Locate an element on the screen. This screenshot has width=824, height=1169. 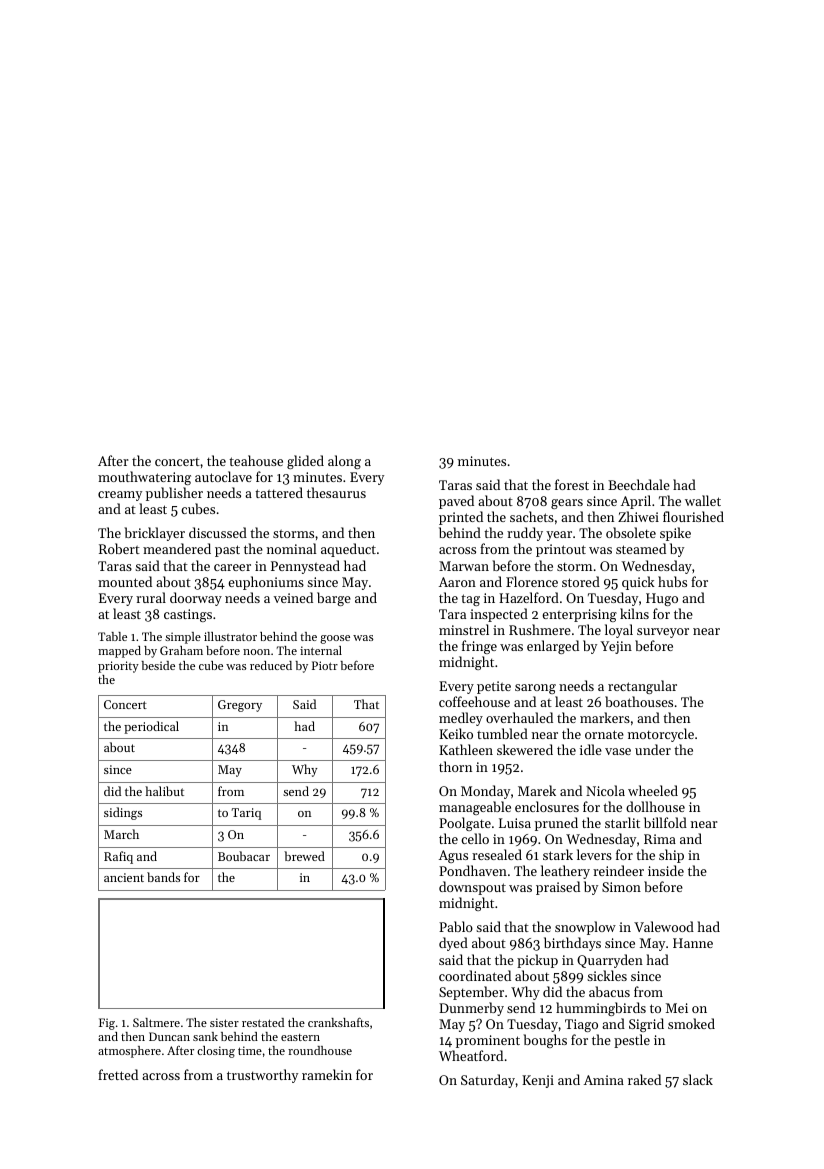
hubs is located at coordinates (672, 581).
